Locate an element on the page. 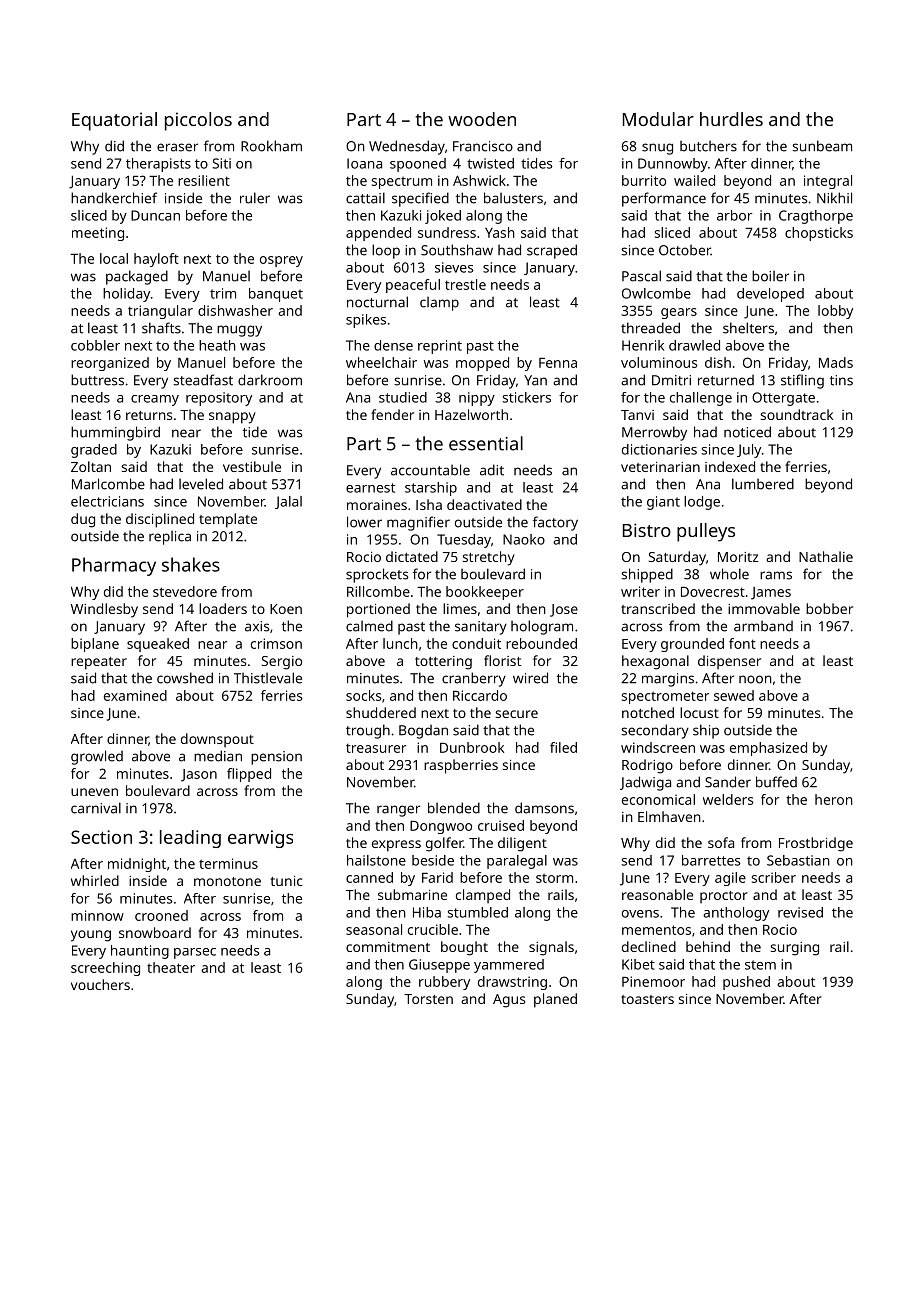 The height and width of the document is (1308, 924). Wednesday is located at coordinates (407, 147).
